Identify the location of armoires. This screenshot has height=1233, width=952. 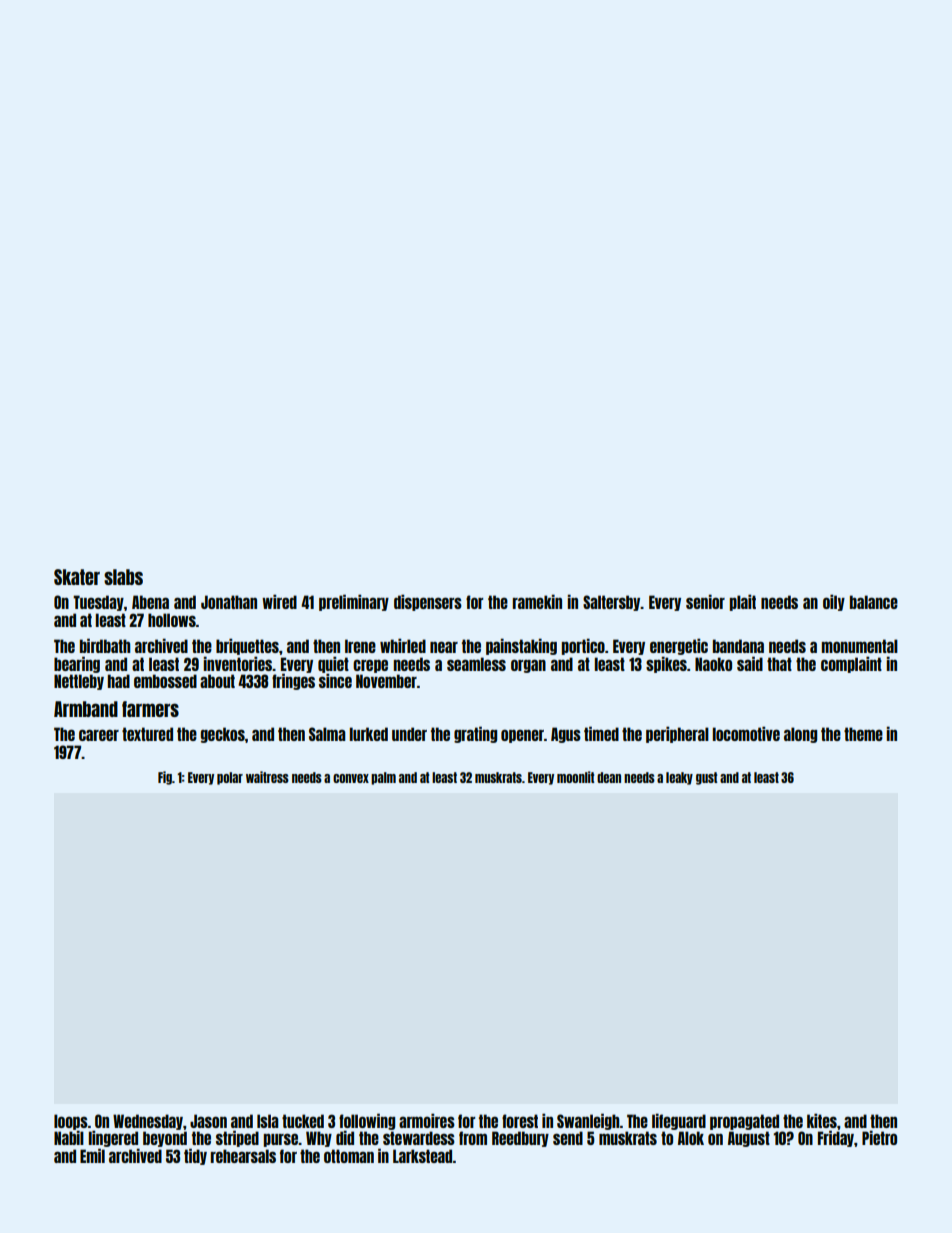
(427, 1120).
